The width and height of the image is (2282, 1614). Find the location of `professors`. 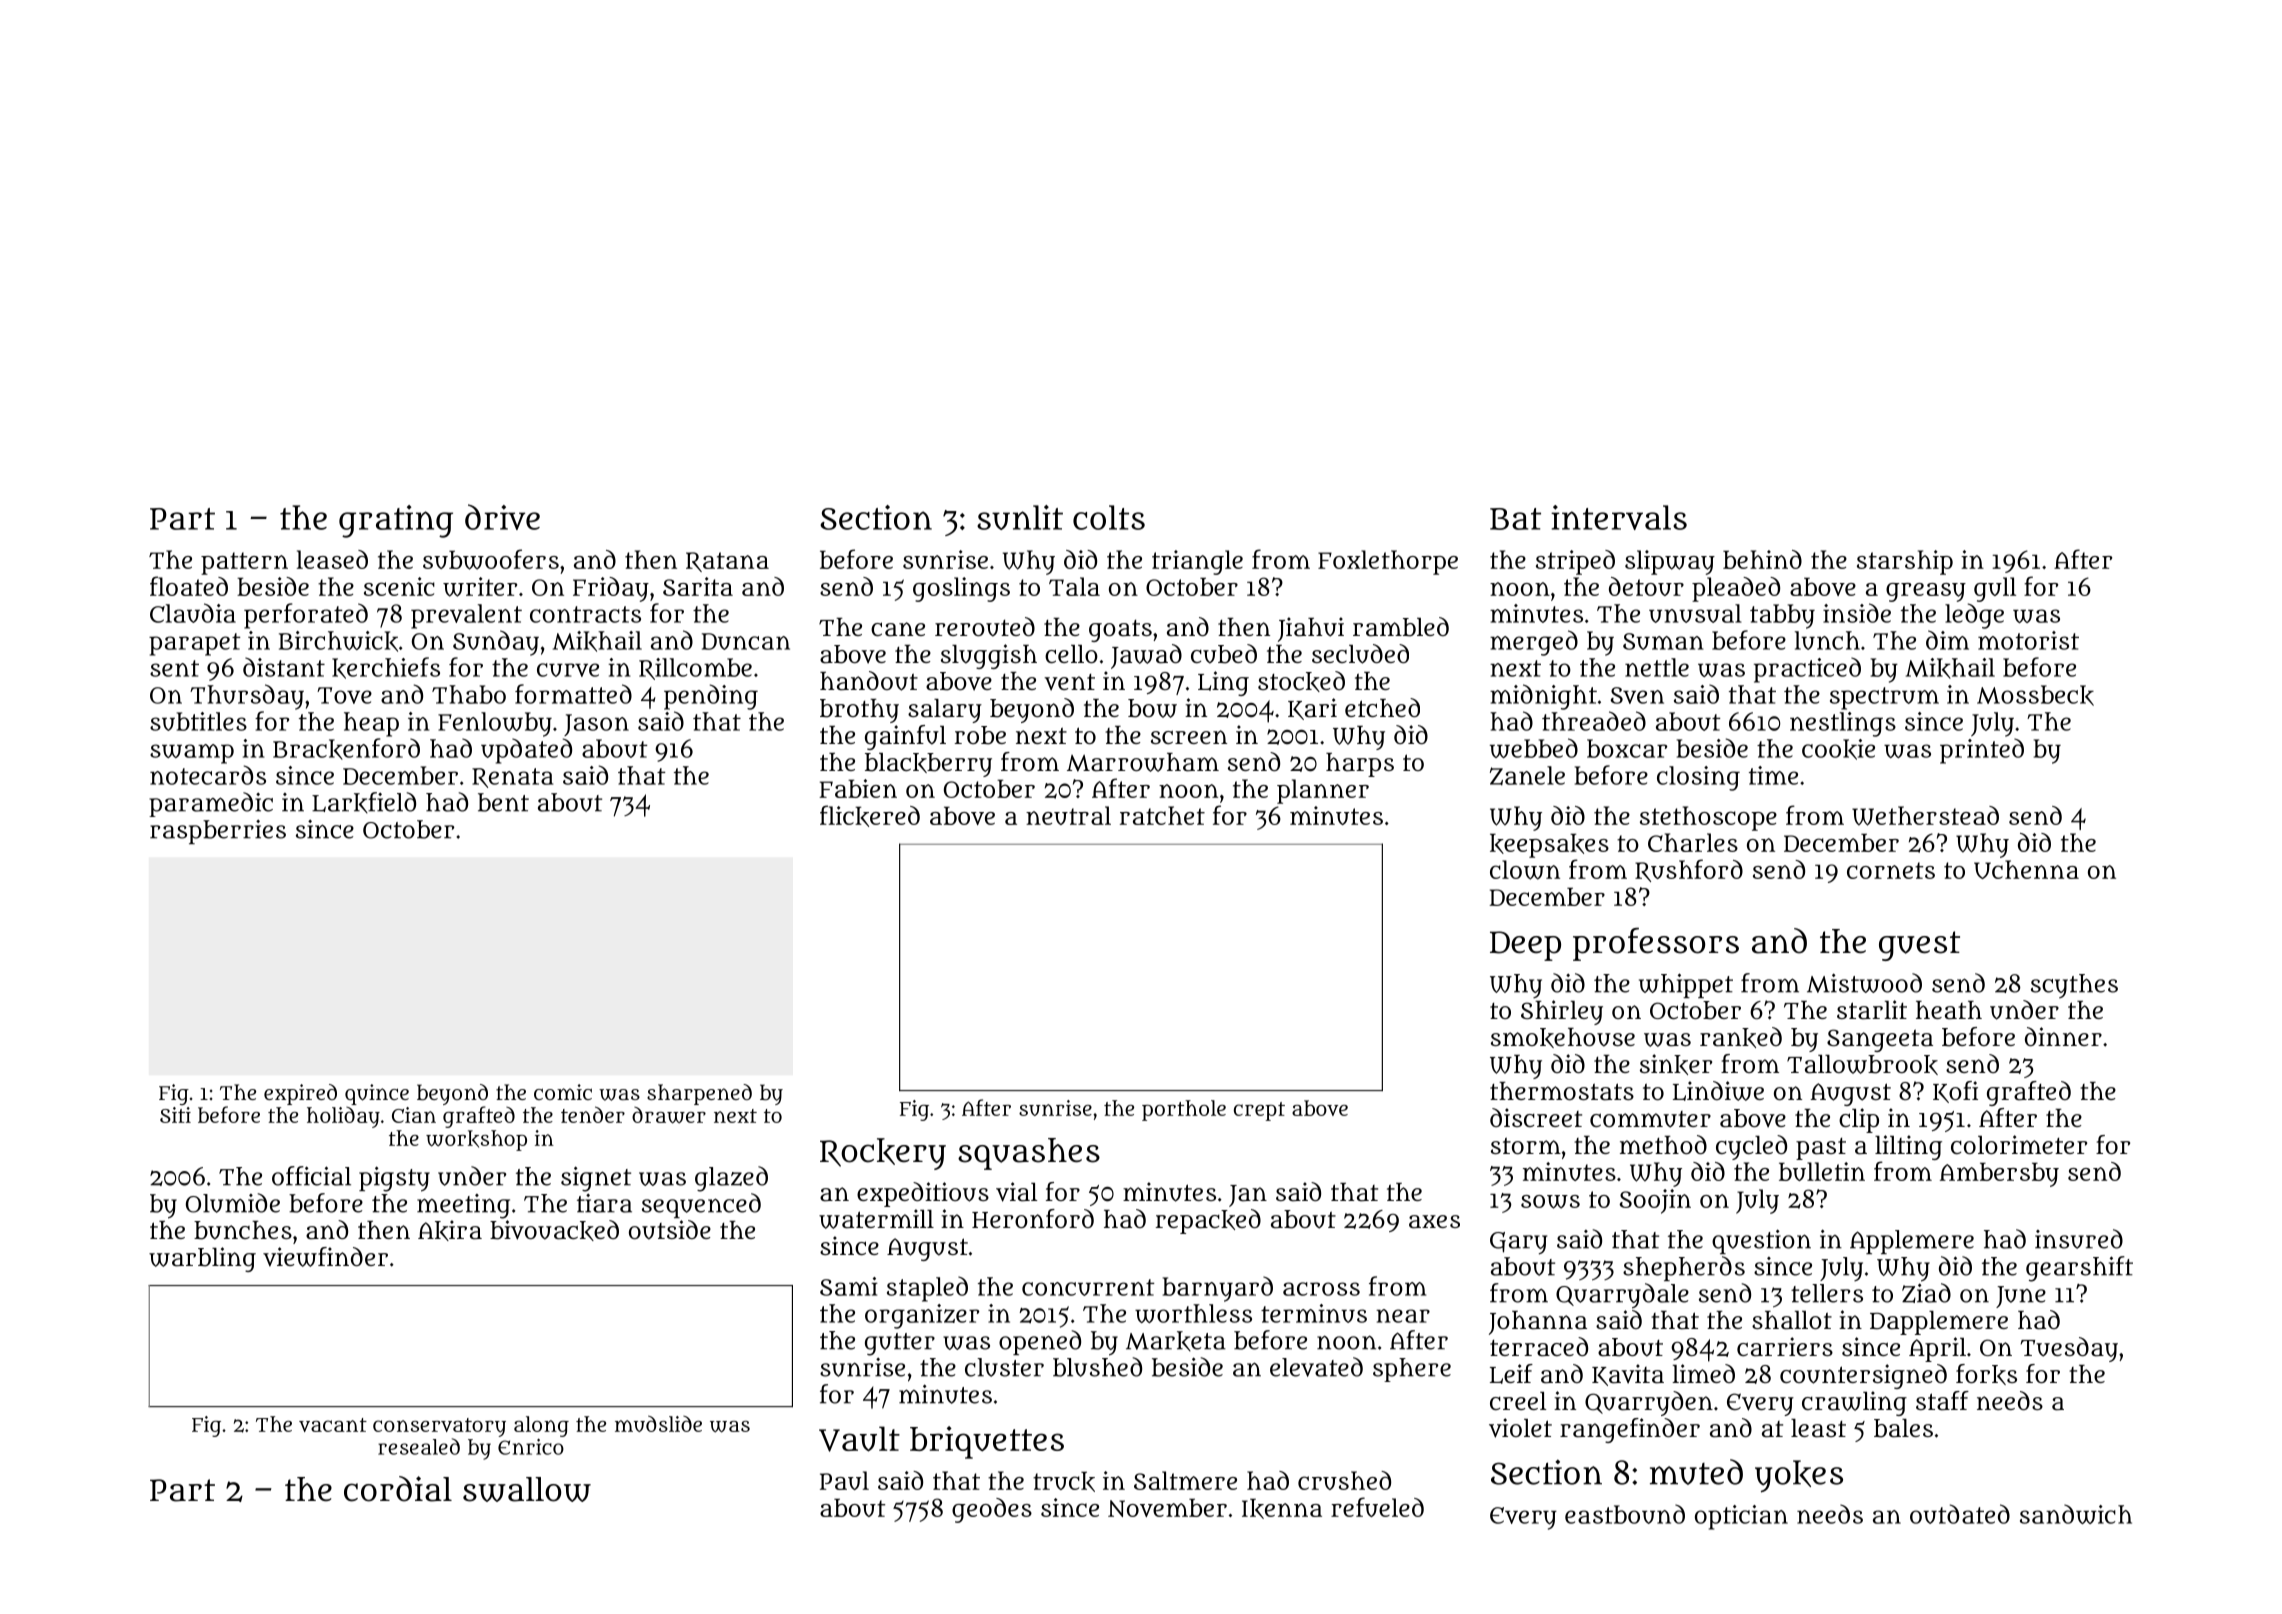

professors is located at coordinates (1656, 944).
